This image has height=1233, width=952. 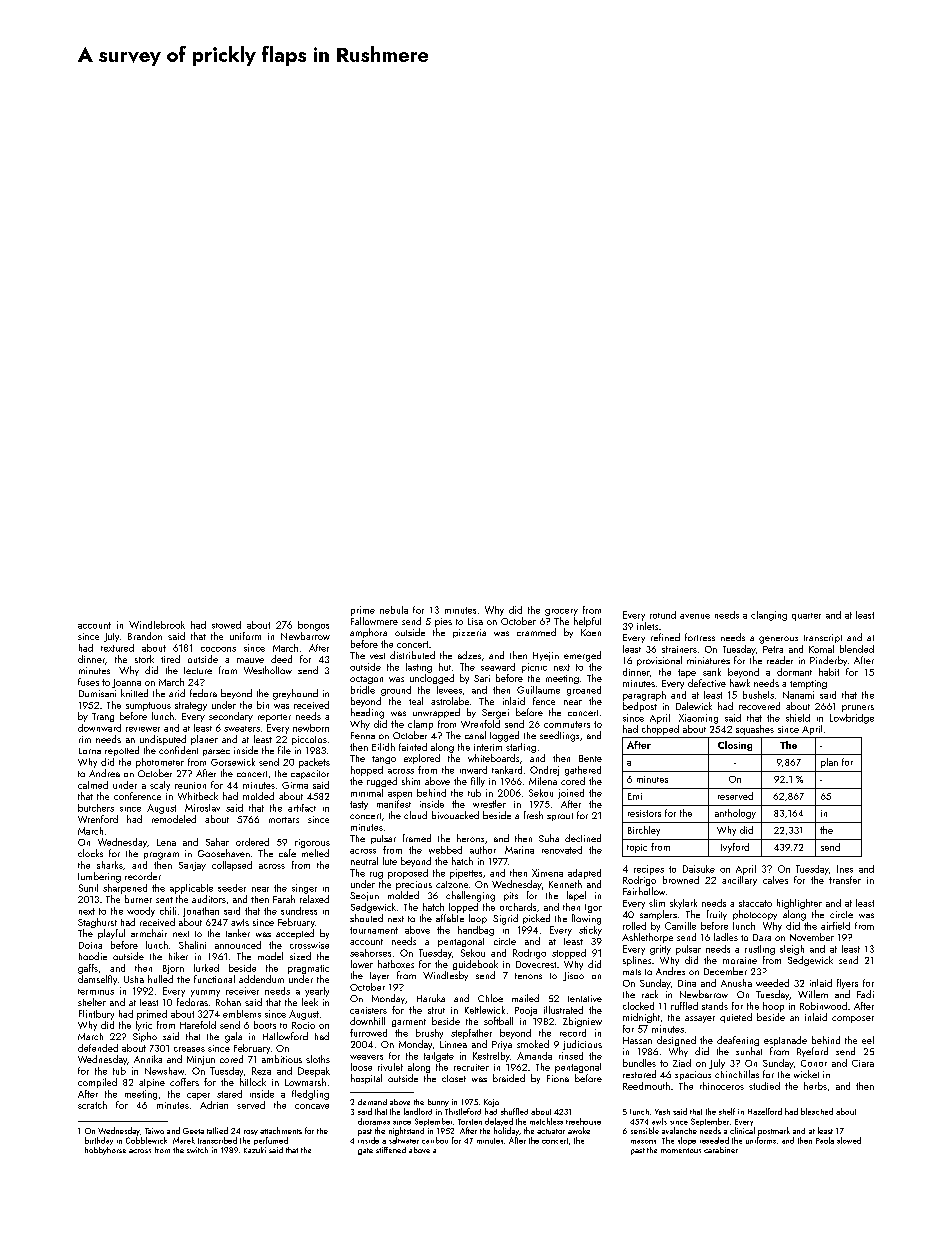 I want to click on Windlebrook, so click(x=157, y=625).
